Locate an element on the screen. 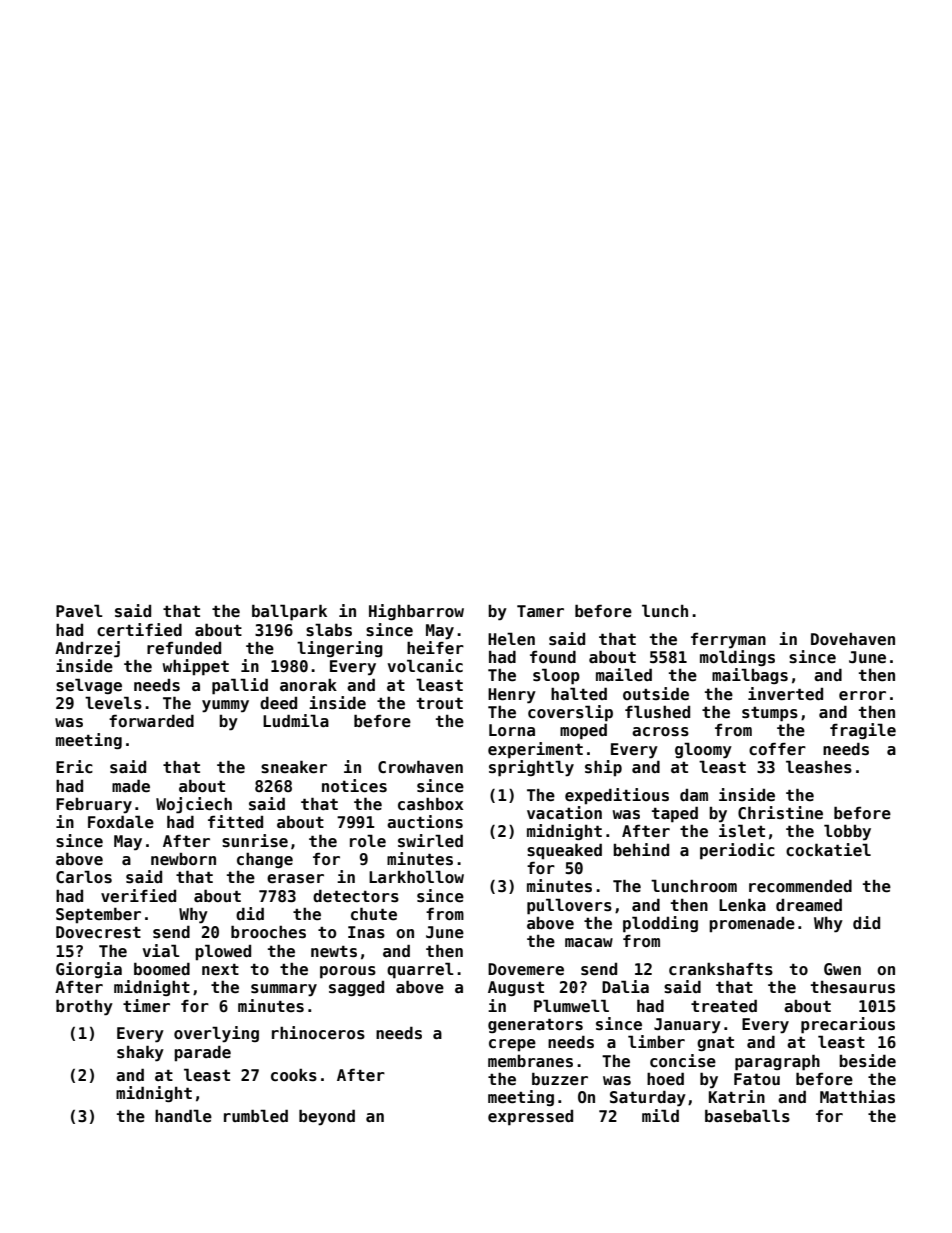  behind is located at coordinates (641, 850).
